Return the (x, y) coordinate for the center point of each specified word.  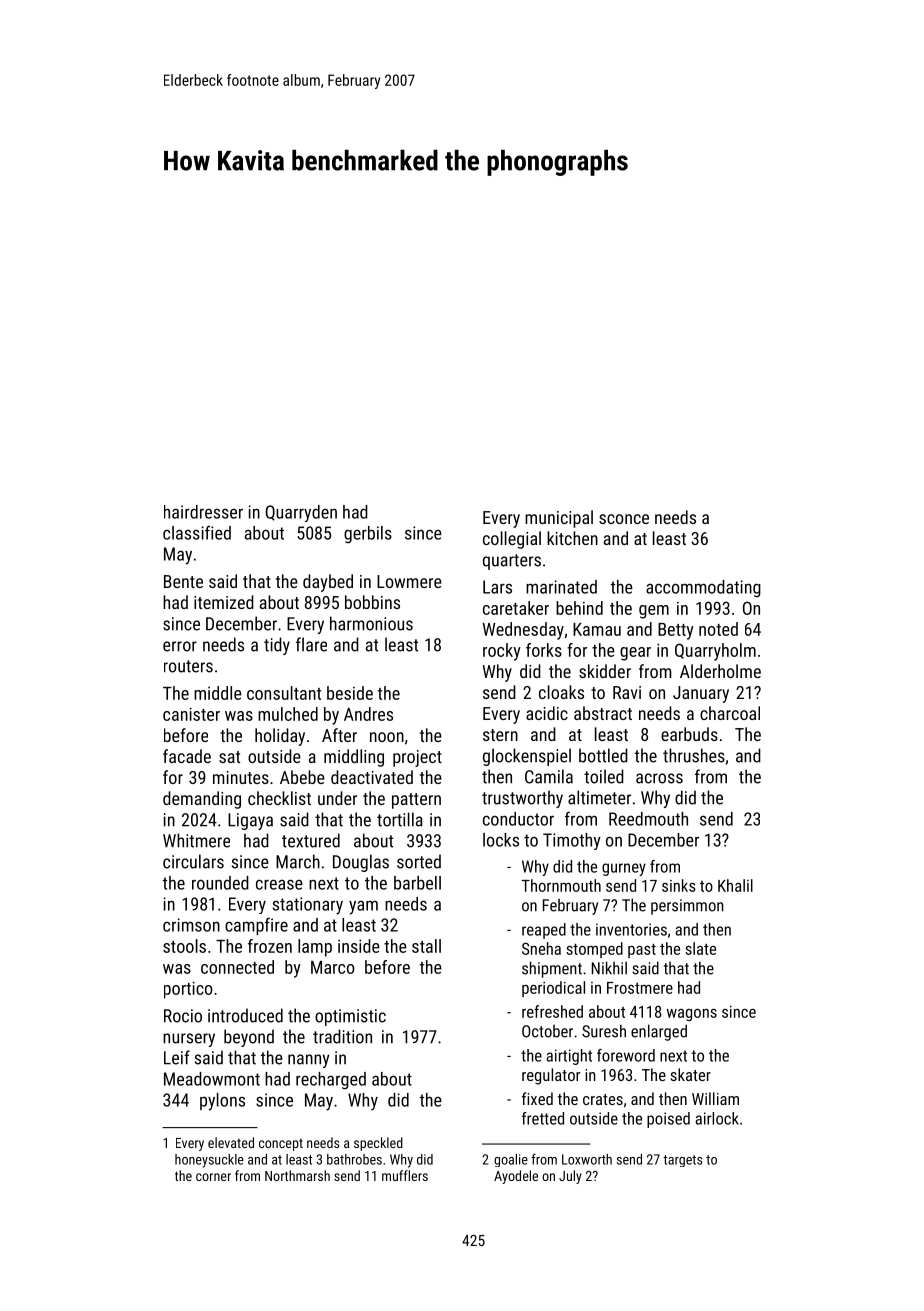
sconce (624, 519)
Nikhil (609, 968)
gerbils (368, 535)
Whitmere (196, 840)
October (547, 1031)
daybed (328, 583)
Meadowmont (212, 1079)
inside (359, 946)
